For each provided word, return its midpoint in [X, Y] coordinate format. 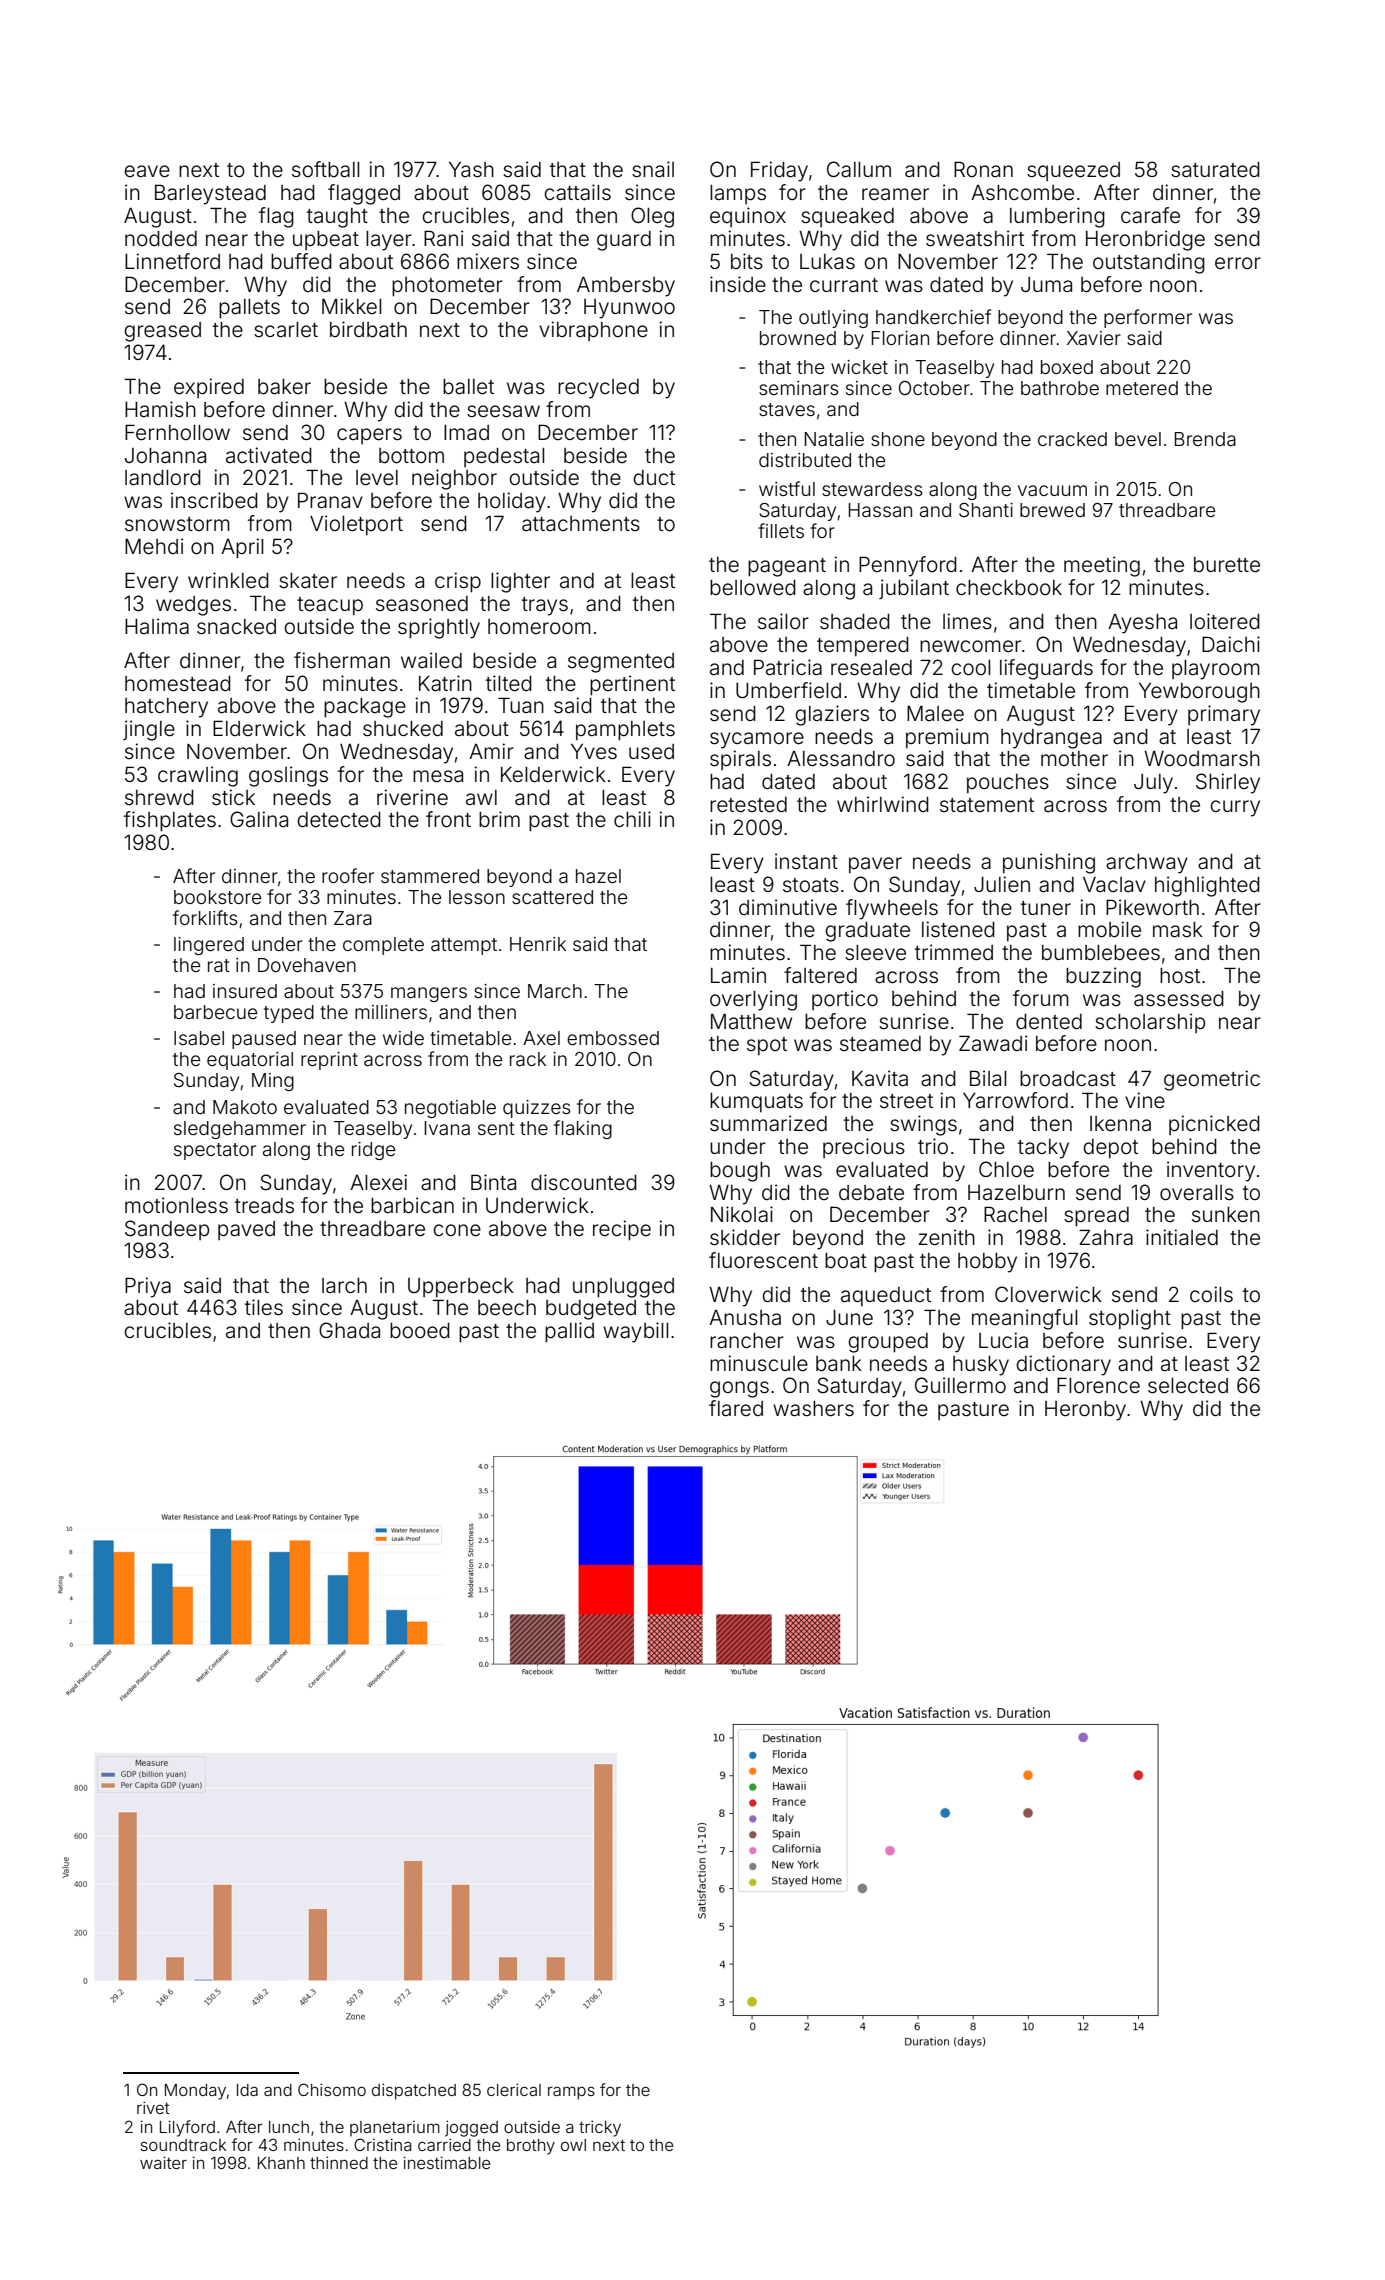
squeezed [1073, 171]
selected [1188, 1386]
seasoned [422, 604]
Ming [273, 1082]
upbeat [326, 240]
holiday [512, 502]
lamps [738, 194]
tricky [600, 2128]
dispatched [414, 2091]
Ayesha [1142, 624]
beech [507, 1308]
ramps [571, 2093]
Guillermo [960, 1385]
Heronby [1085, 1411]
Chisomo [332, 2089]
